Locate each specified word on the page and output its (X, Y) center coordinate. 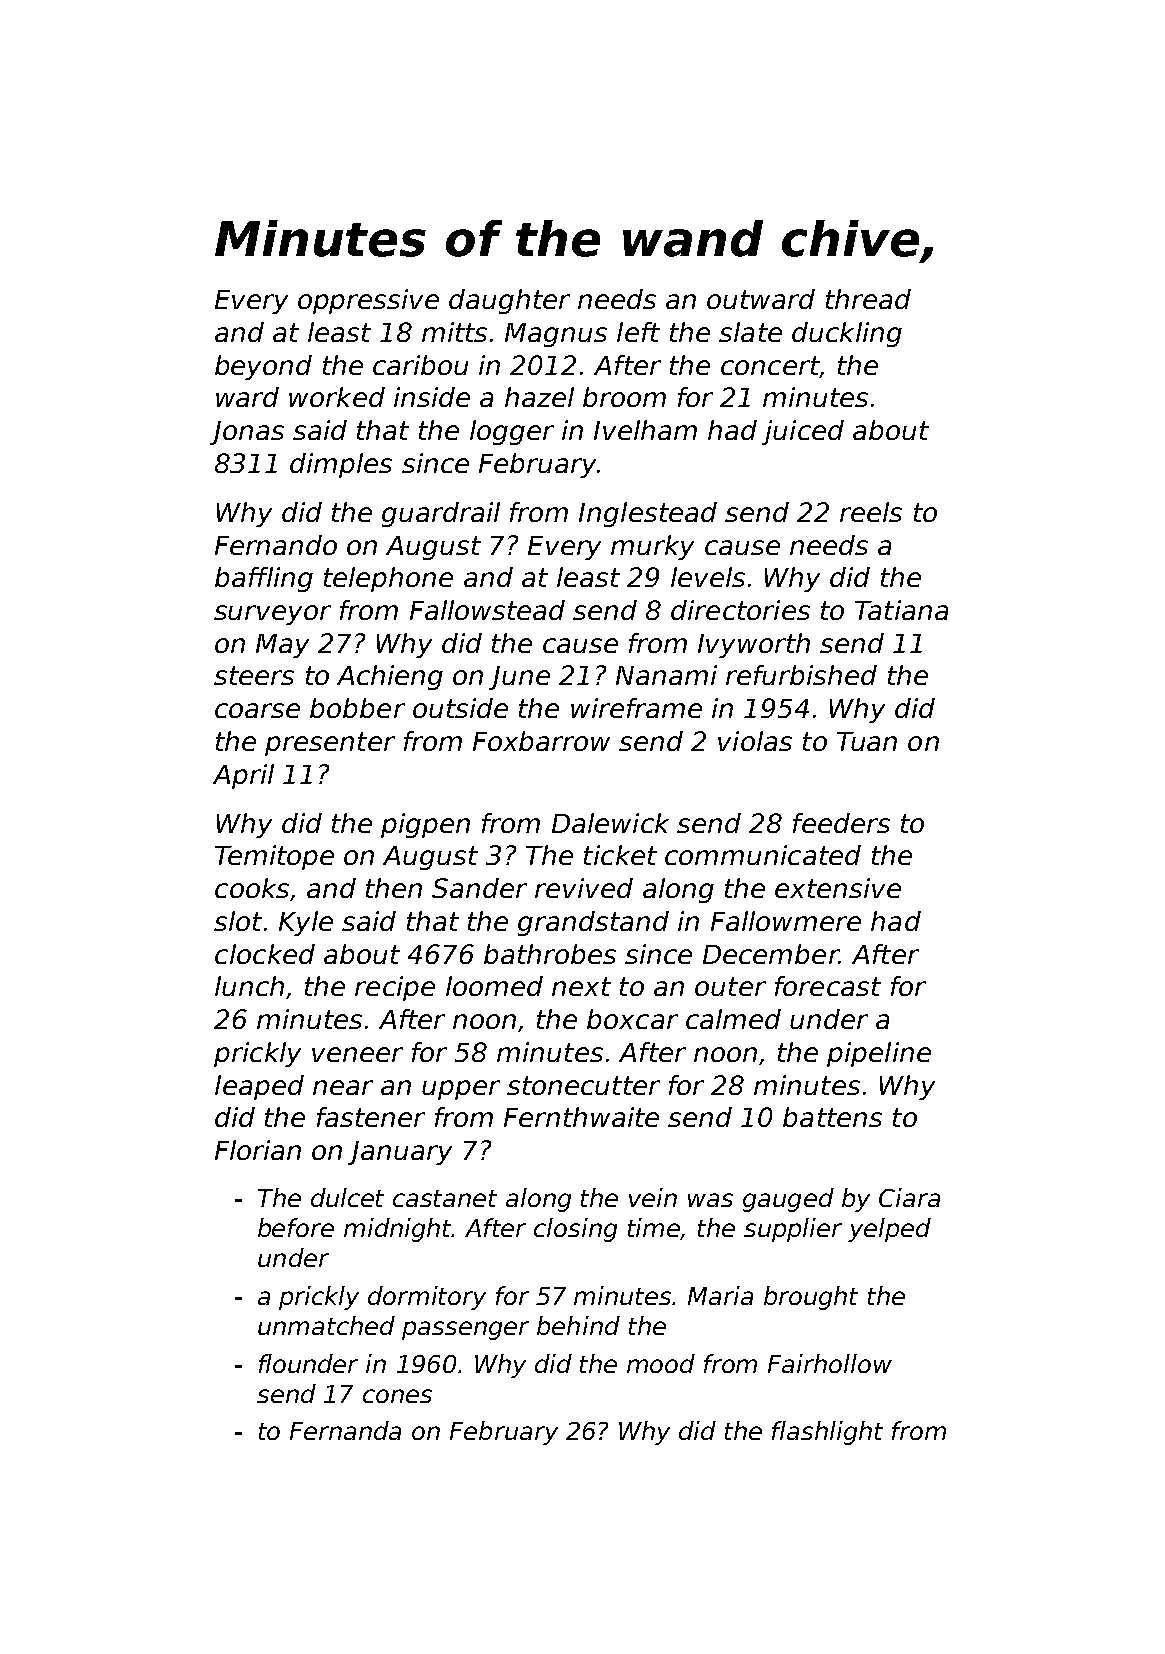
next (581, 986)
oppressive (368, 301)
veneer (357, 1054)
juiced (803, 432)
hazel (539, 397)
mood (661, 1363)
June (519, 678)
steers (254, 675)
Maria (720, 1295)
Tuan (867, 741)
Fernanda (345, 1430)
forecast (828, 986)
